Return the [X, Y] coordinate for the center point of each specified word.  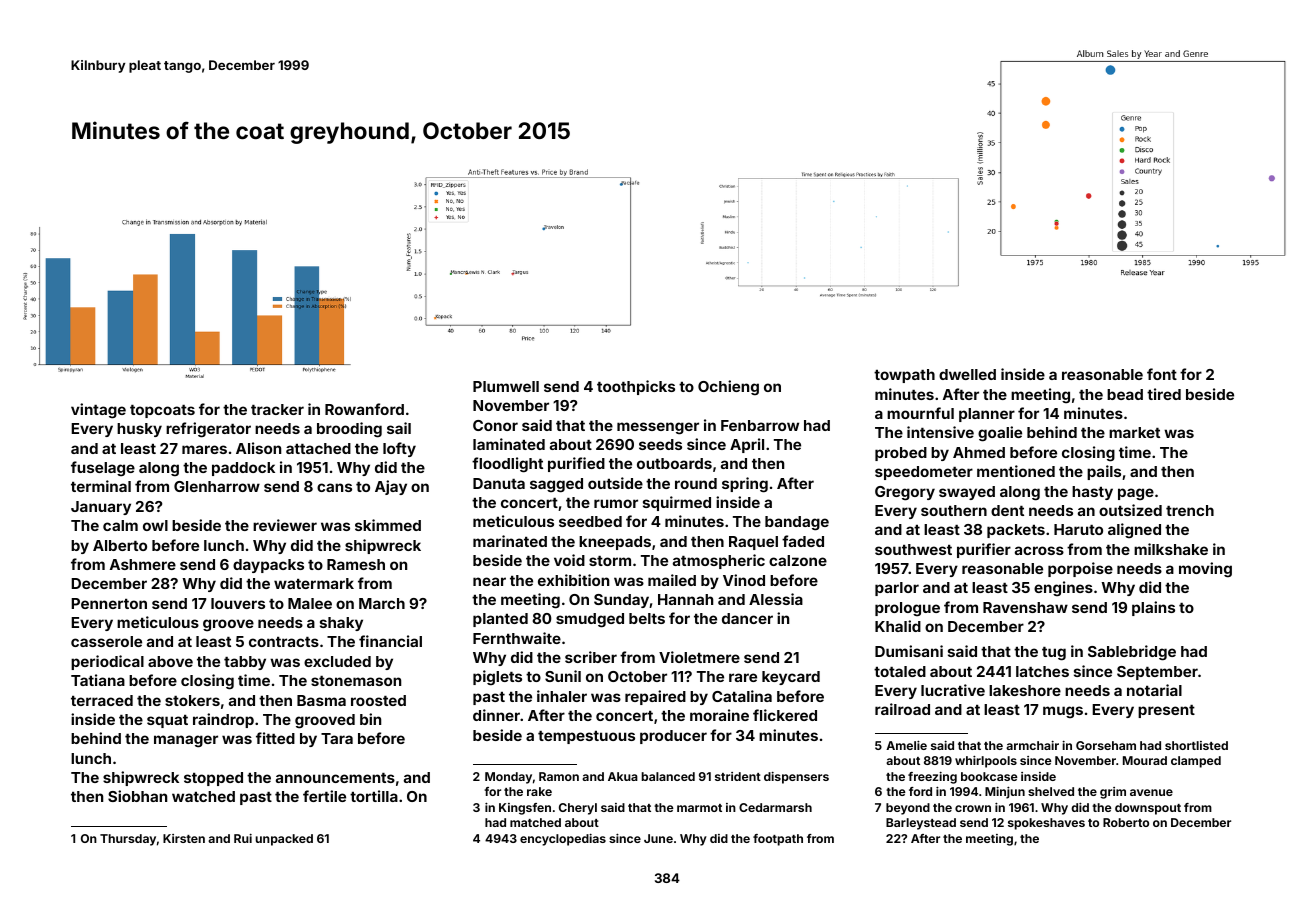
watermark [314, 583]
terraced [102, 700]
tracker [277, 409]
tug [1054, 654]
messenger [658, 428]
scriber [591, 657]
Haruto [1078, 529]
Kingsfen [525, 809]
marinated [510, 541]
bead [1125, 394]
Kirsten [184, 838]
